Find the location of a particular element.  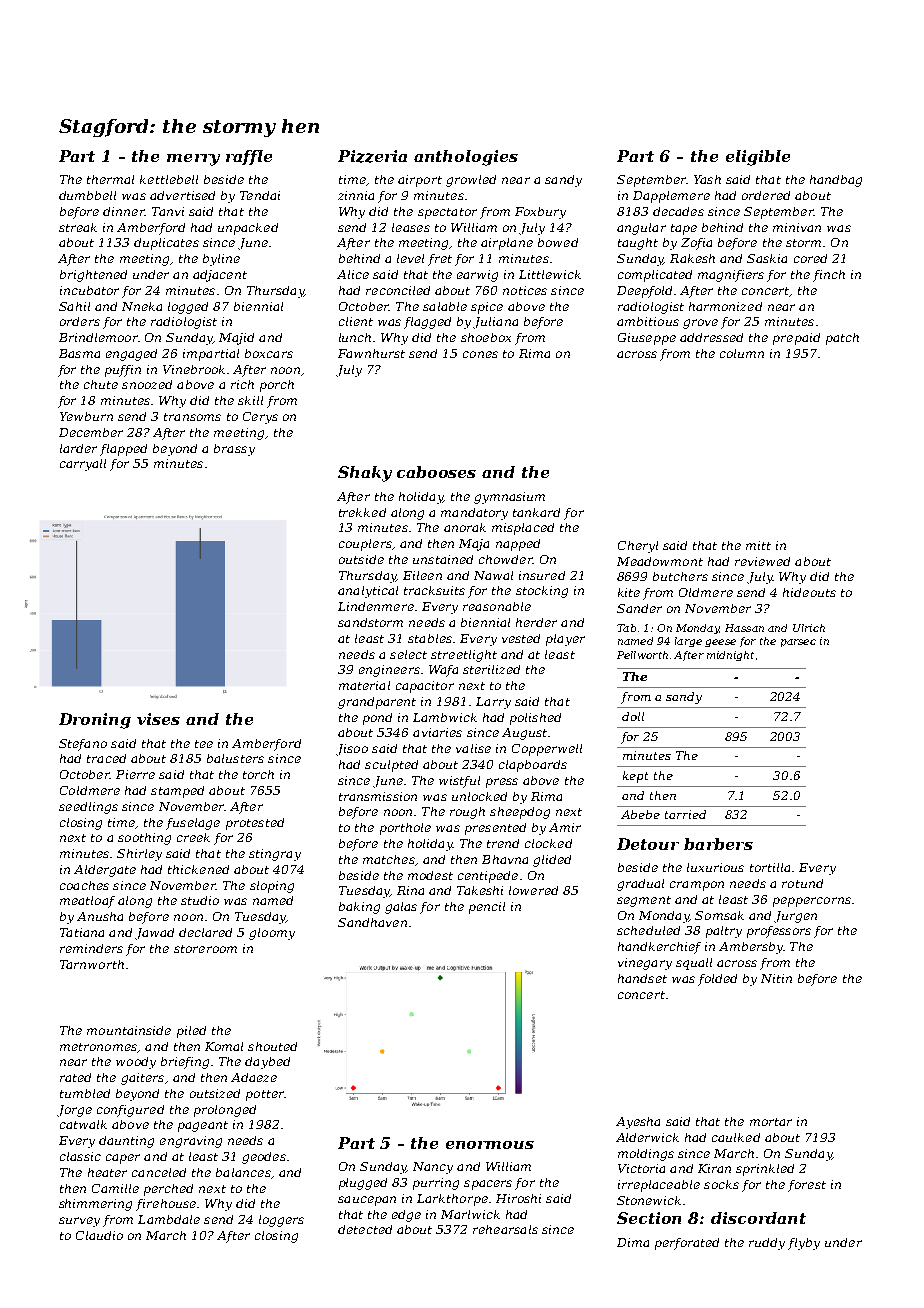

tortilla is located at coordinates (770, 867).
